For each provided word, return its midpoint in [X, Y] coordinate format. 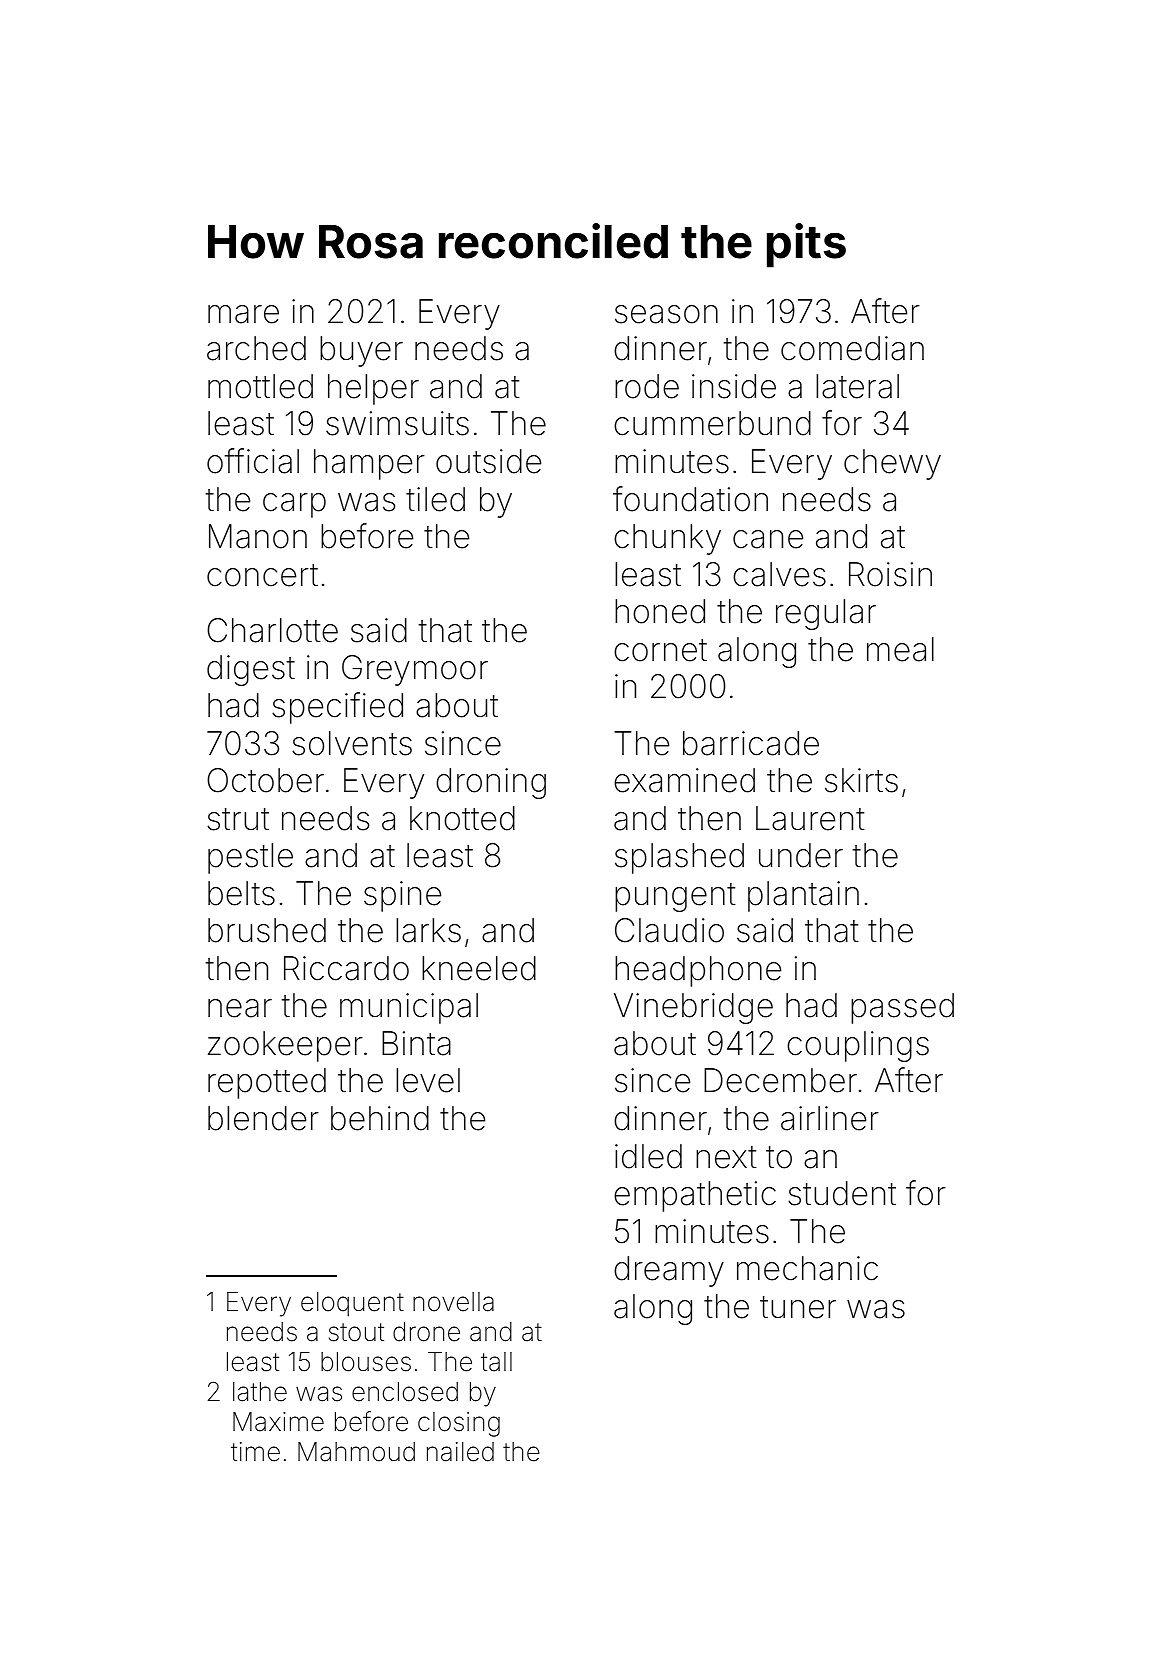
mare [243, 314]
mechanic [807, 1268]
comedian [852, 348]
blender [263, 1118]
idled [648, 1156]
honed [660, 611]
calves [779, 574]
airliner [830, 1118]
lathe [260, 1392]
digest [251, 670]
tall [496, 1362]
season [666, 314]
